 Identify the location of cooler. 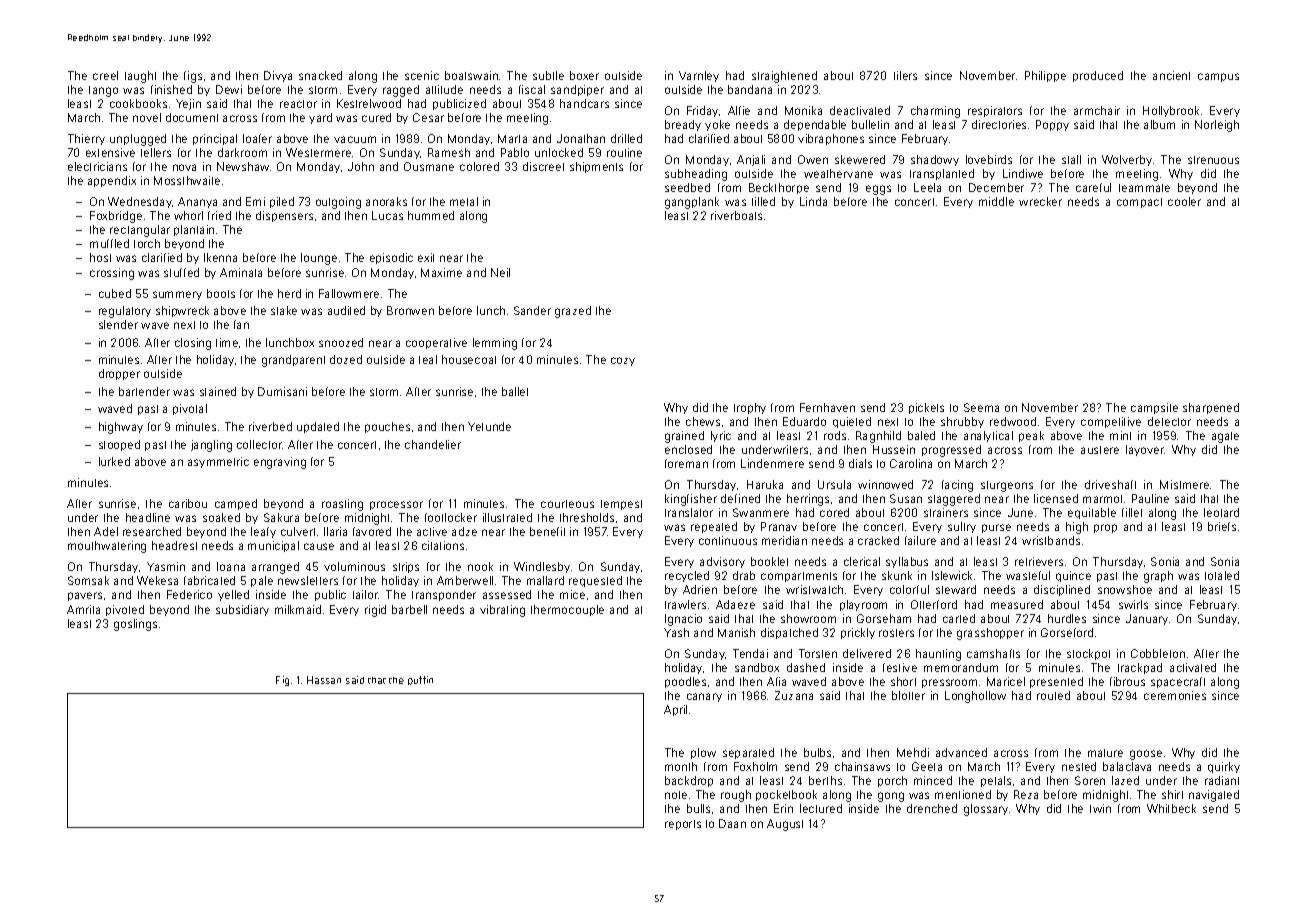
(1184, 201).
